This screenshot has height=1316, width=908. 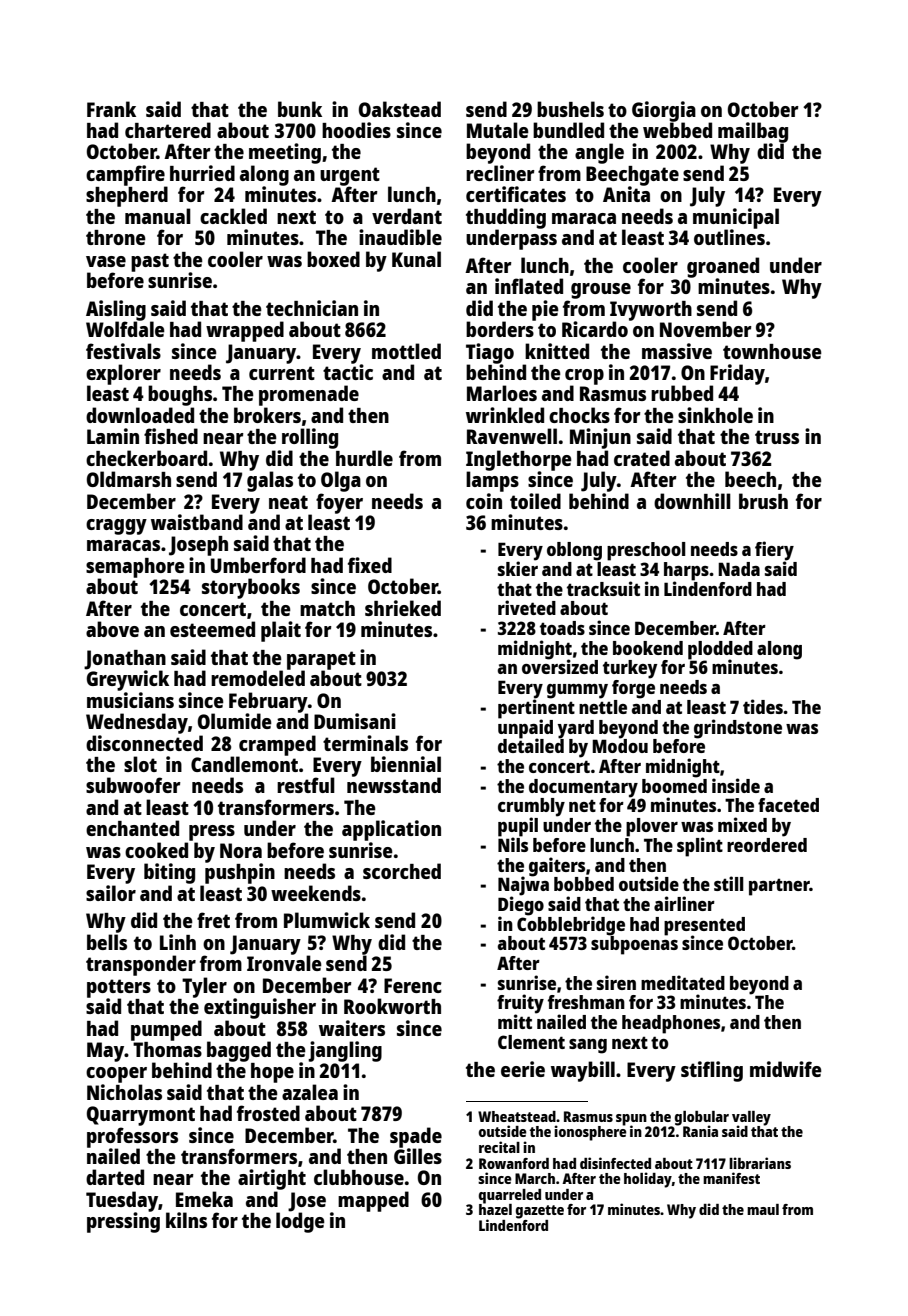 I want to click on Ravenwell, so click(x=512, y=436).
